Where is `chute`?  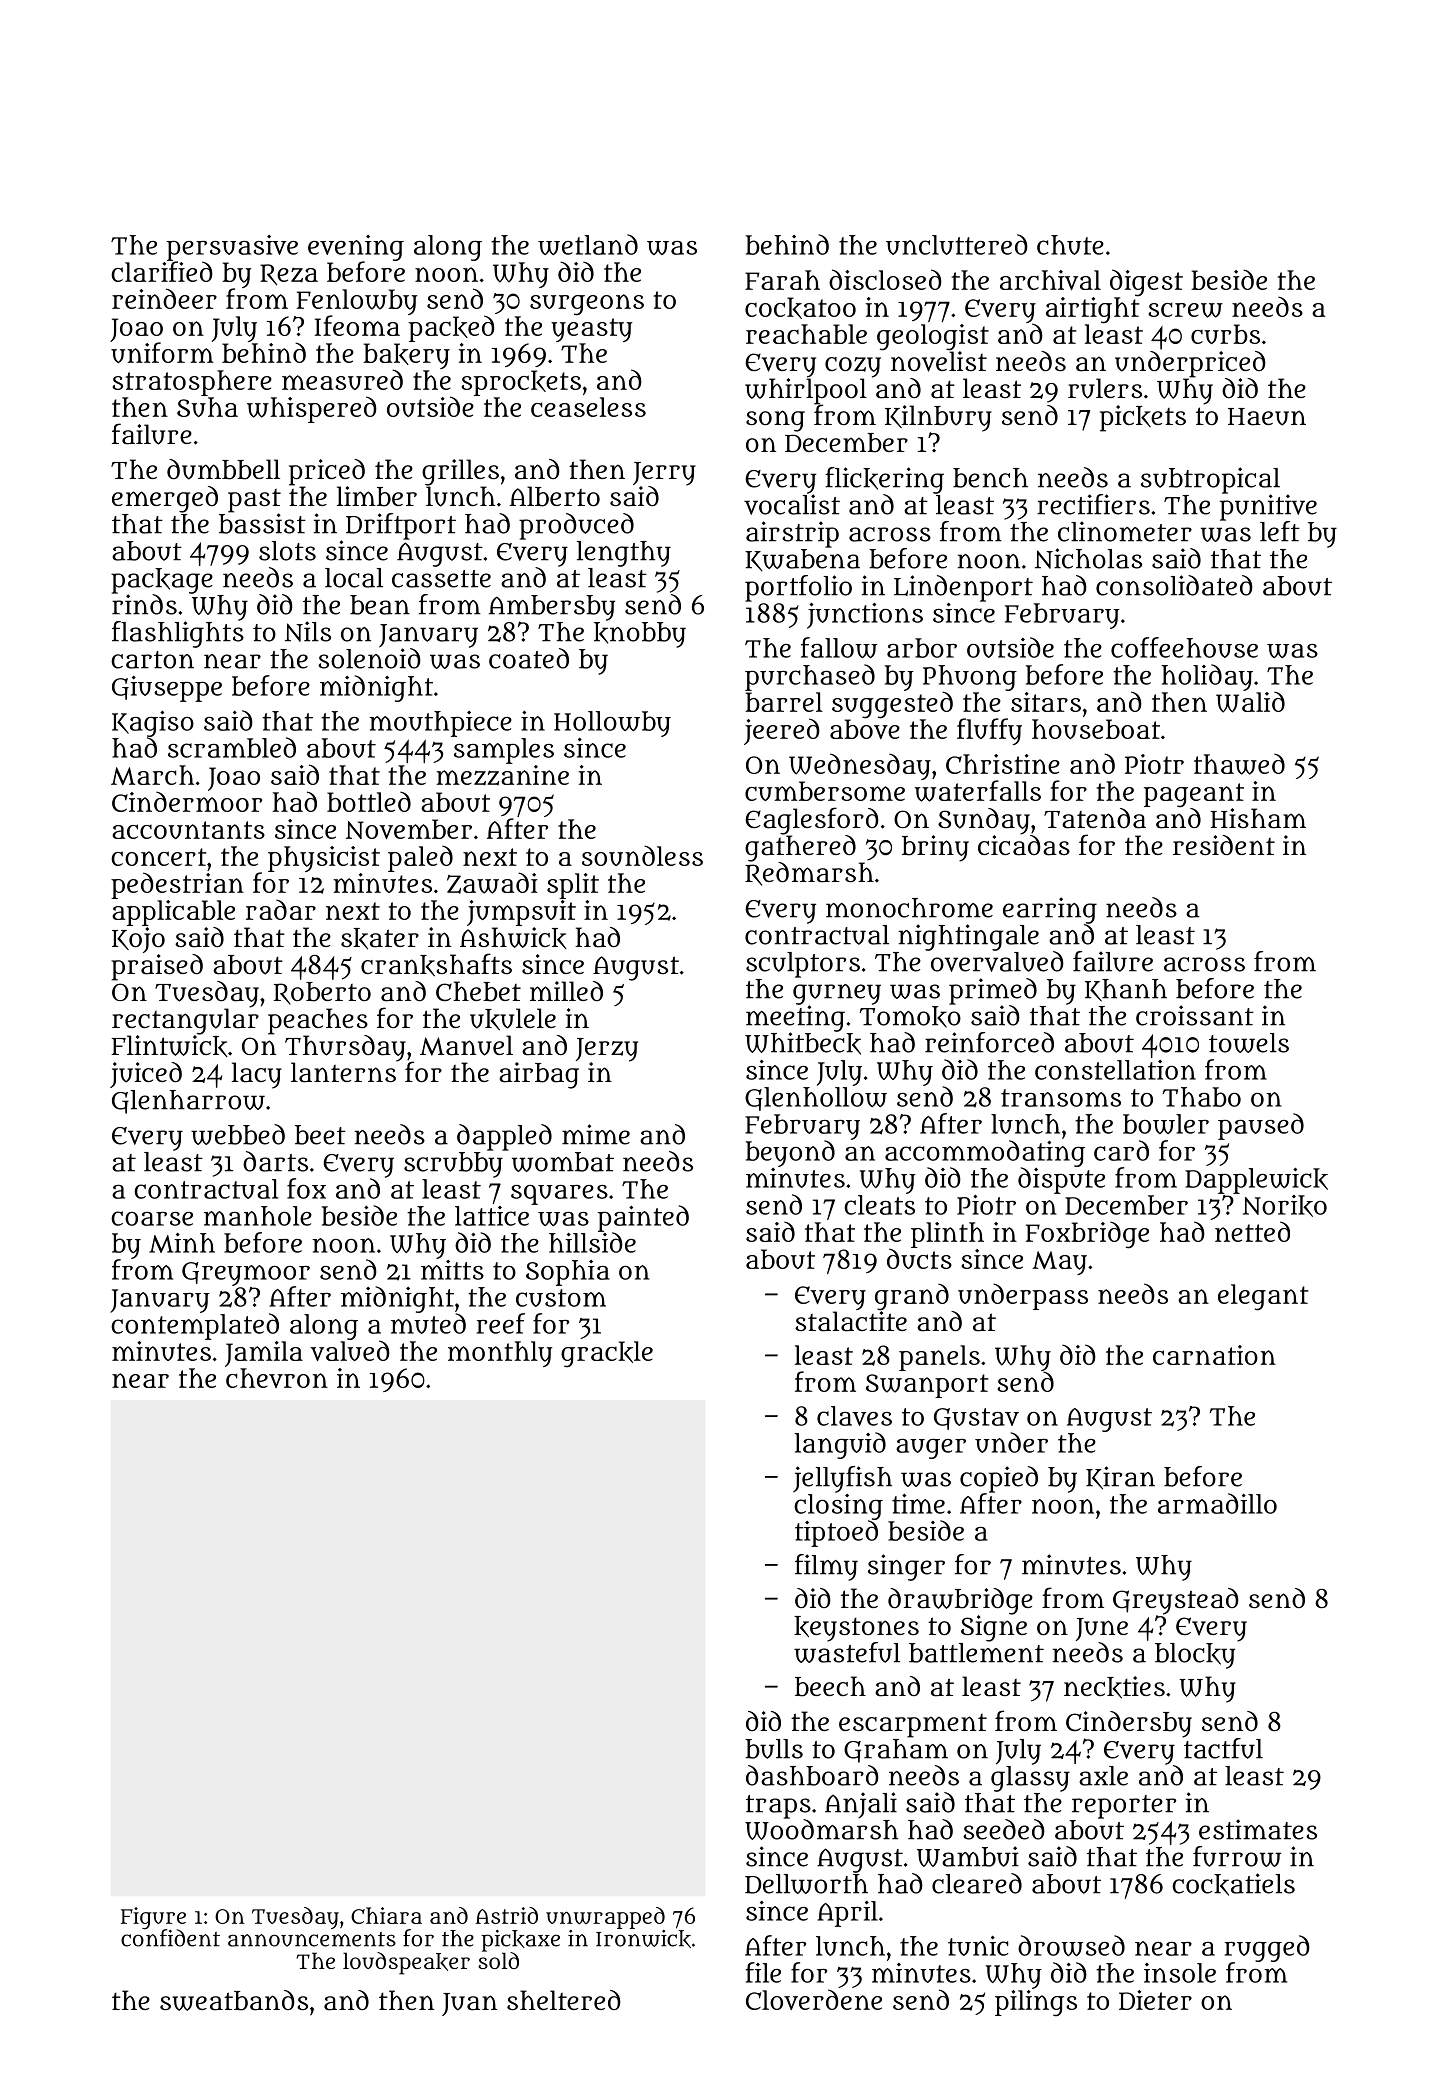
chute is located at coordinates (1070, 245).
